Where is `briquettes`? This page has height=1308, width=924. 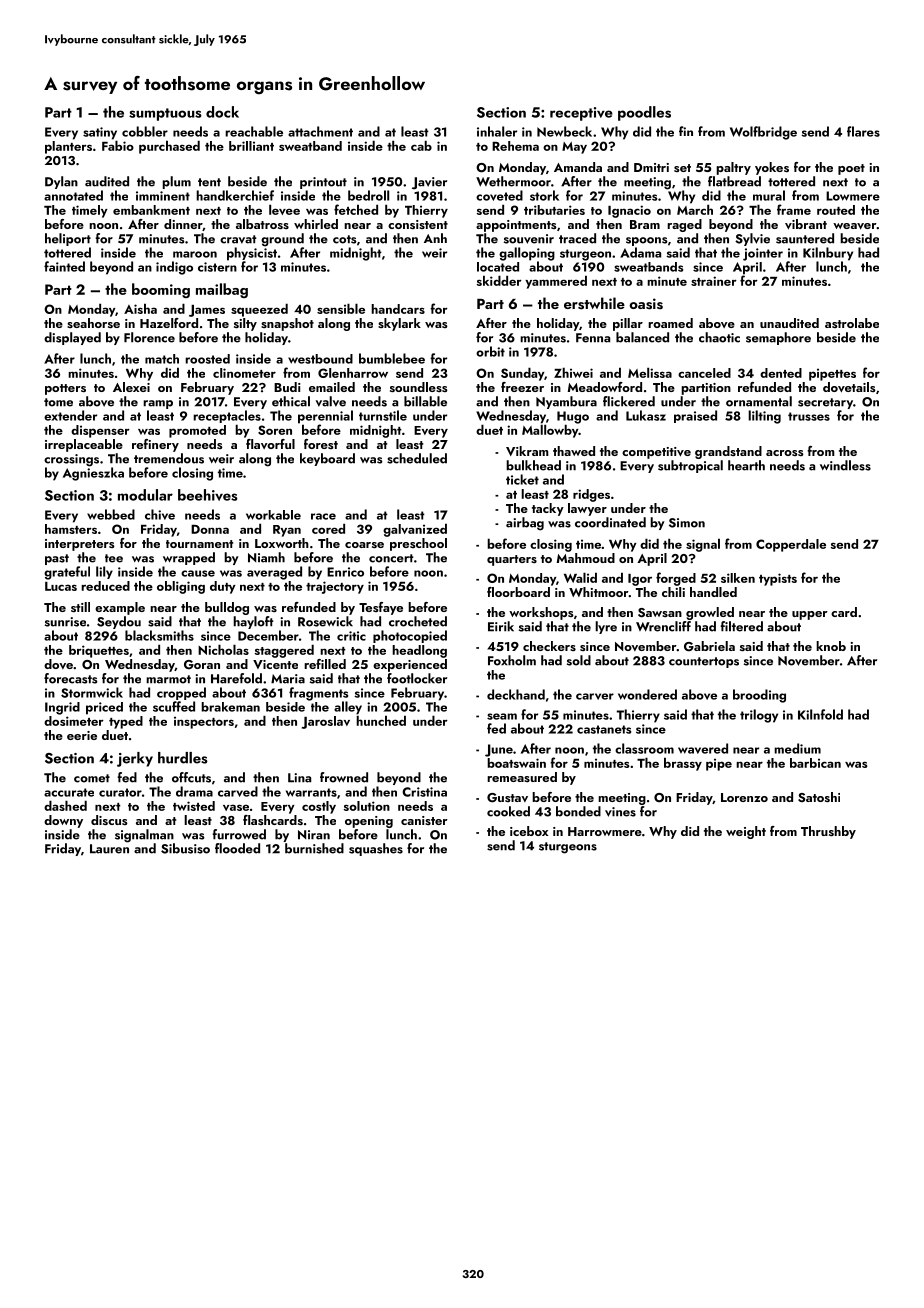 briquettes is located at coordinates (99, 651).
